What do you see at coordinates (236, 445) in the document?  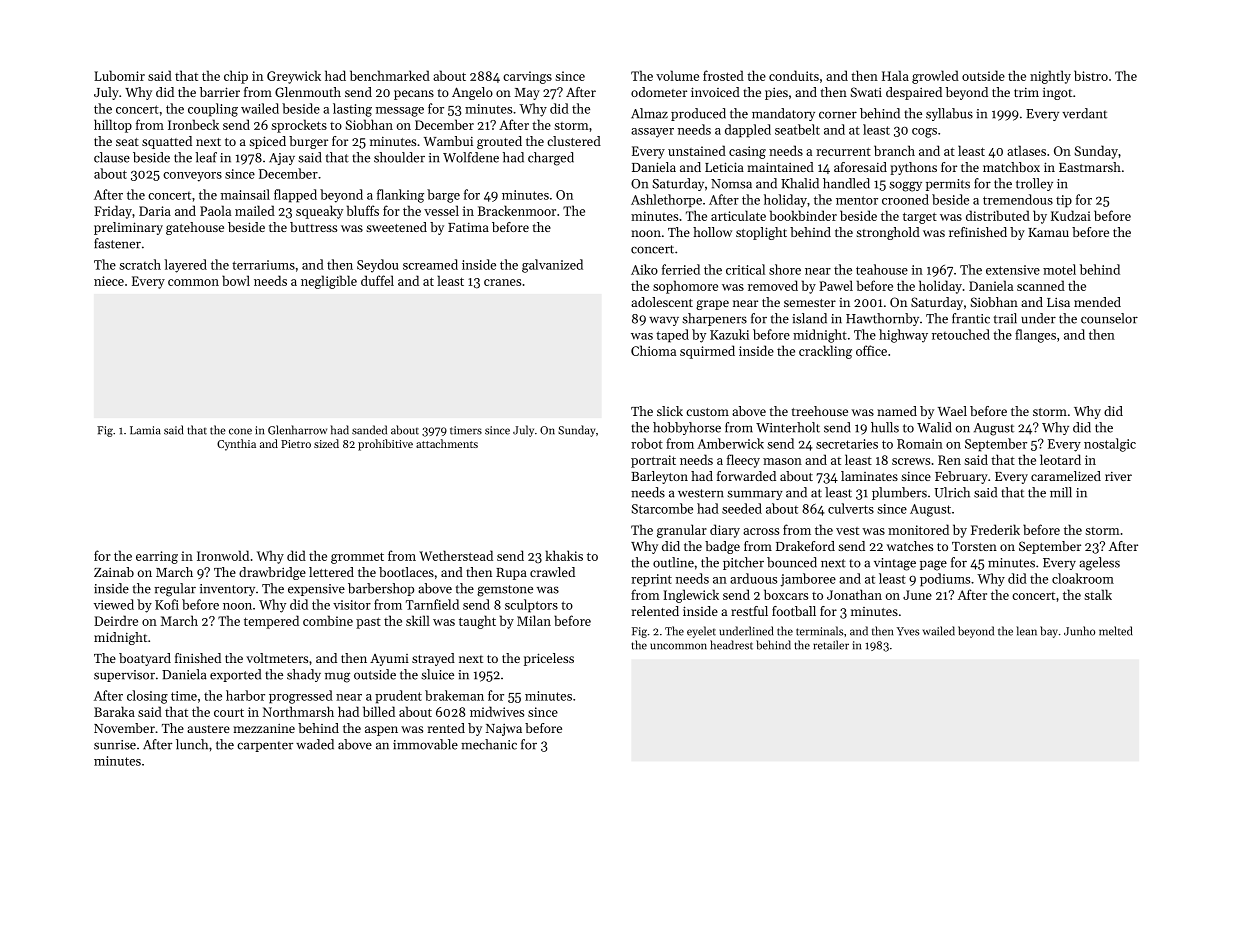 I see `Cynthia` at bounding box center [236, 445].
